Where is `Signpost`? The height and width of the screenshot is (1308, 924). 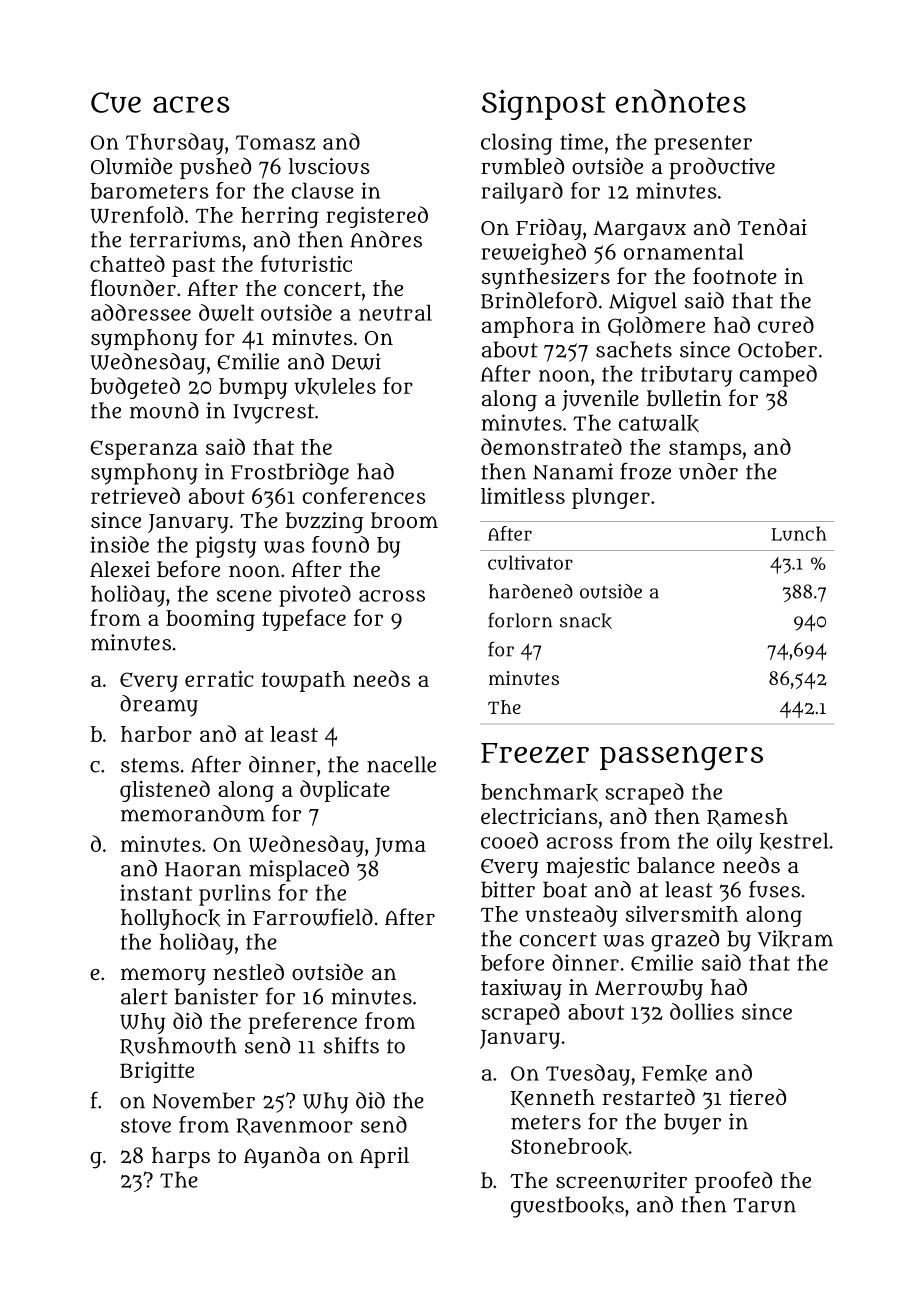
Signpost is located at coordinates (544, 104).
